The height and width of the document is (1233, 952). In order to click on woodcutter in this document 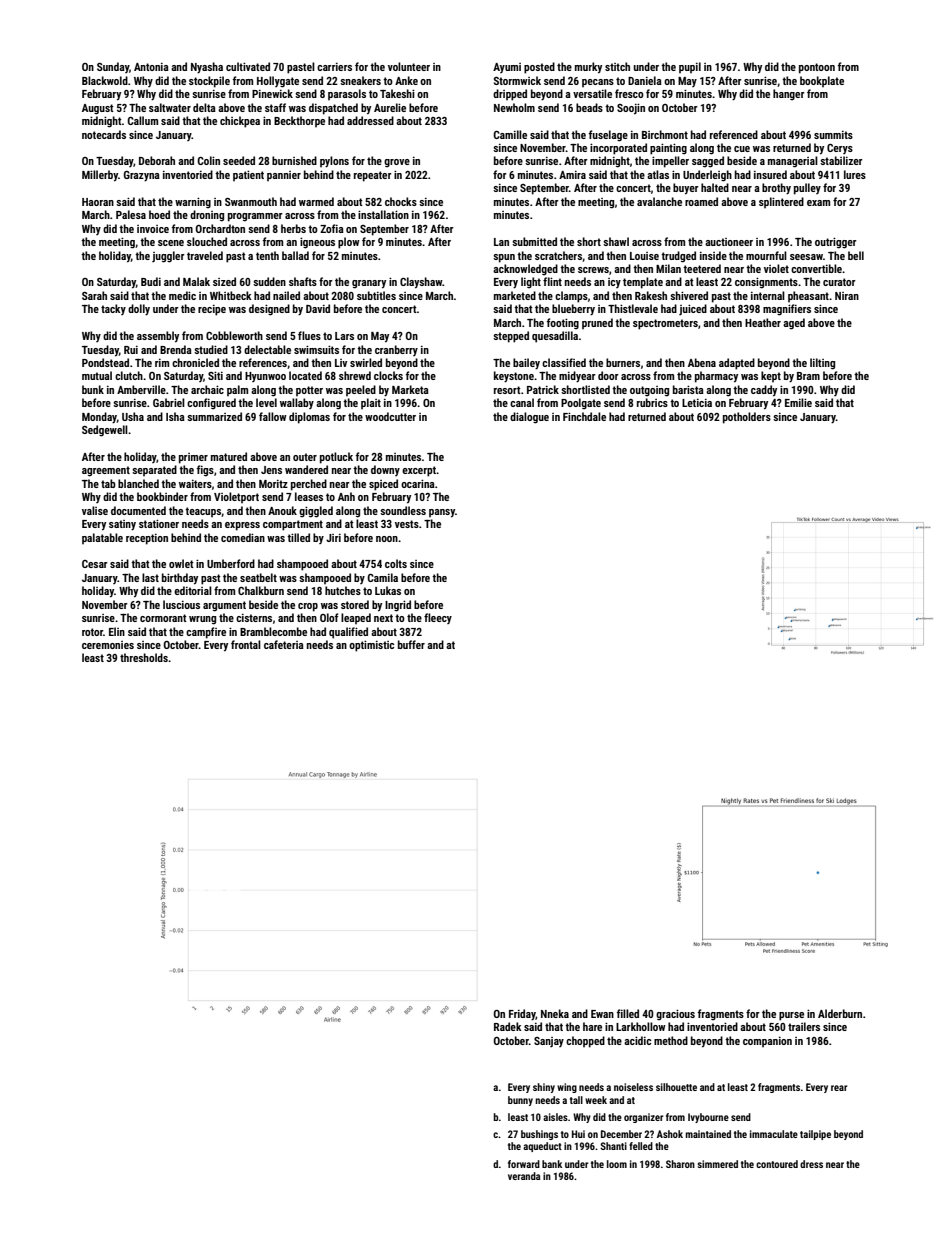, I will do `click(390, 416)`.
